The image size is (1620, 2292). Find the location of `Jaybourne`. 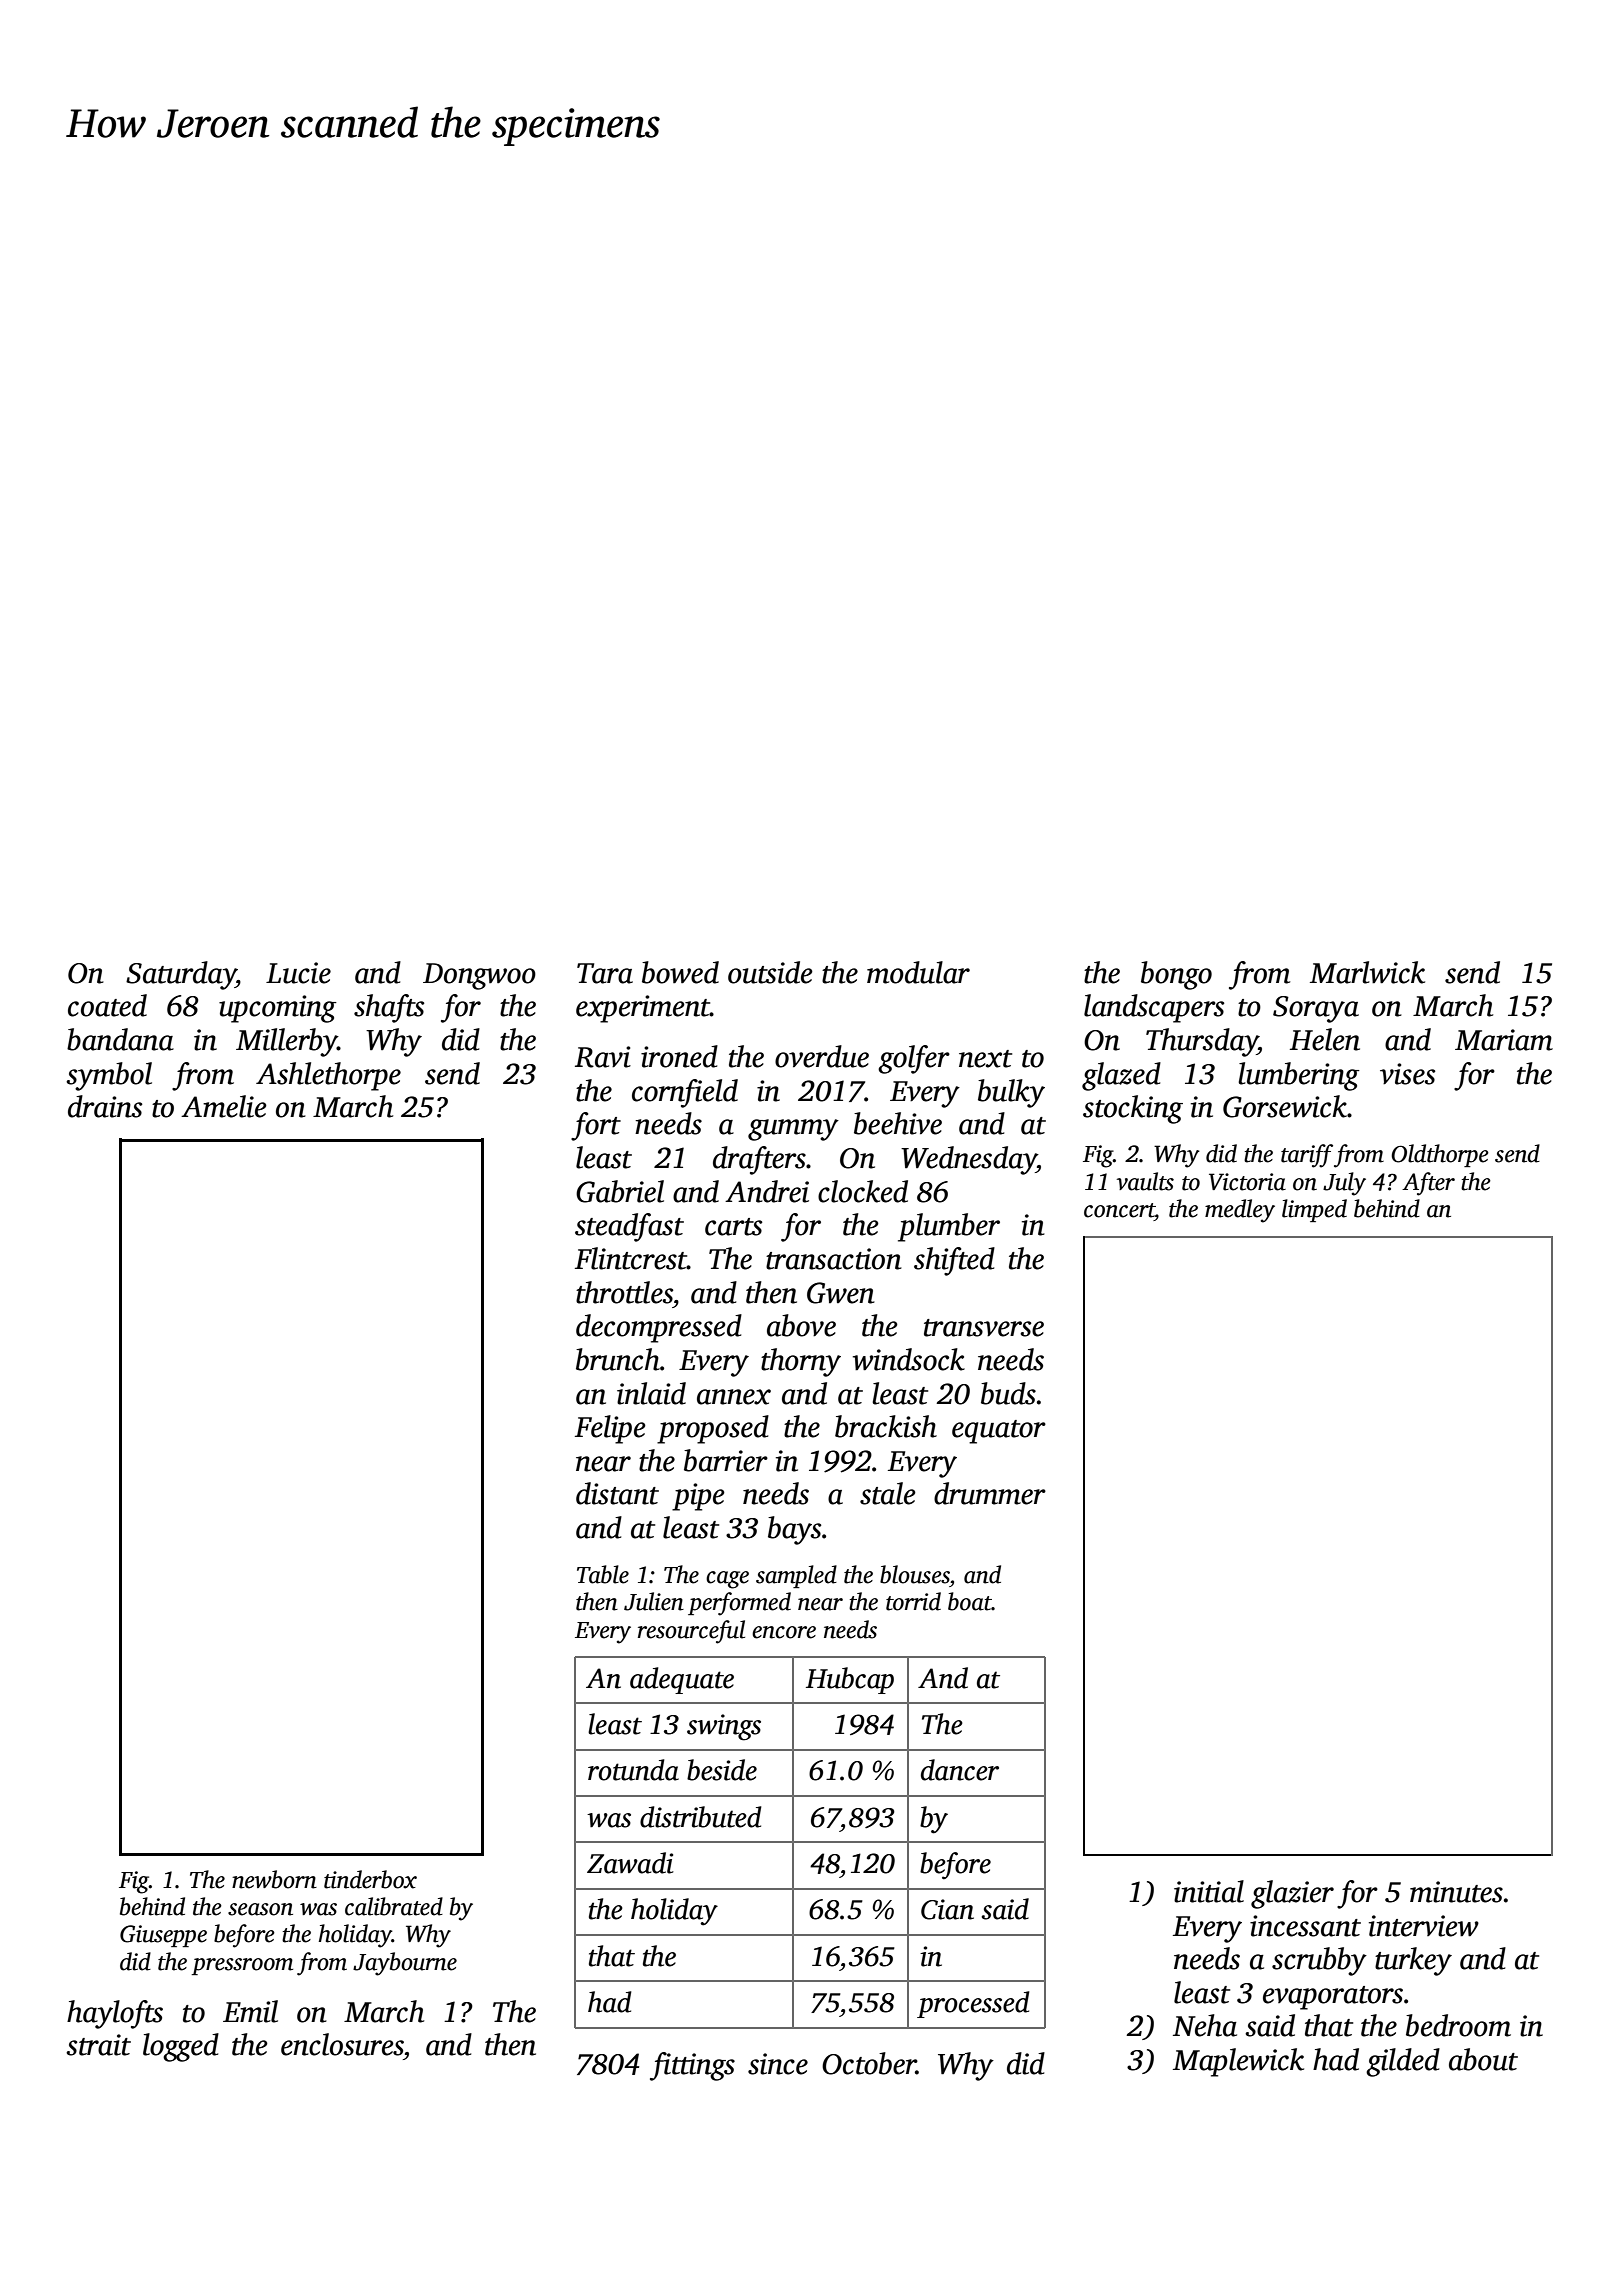

Jaybourne is located at coordinates (405, 1964).
